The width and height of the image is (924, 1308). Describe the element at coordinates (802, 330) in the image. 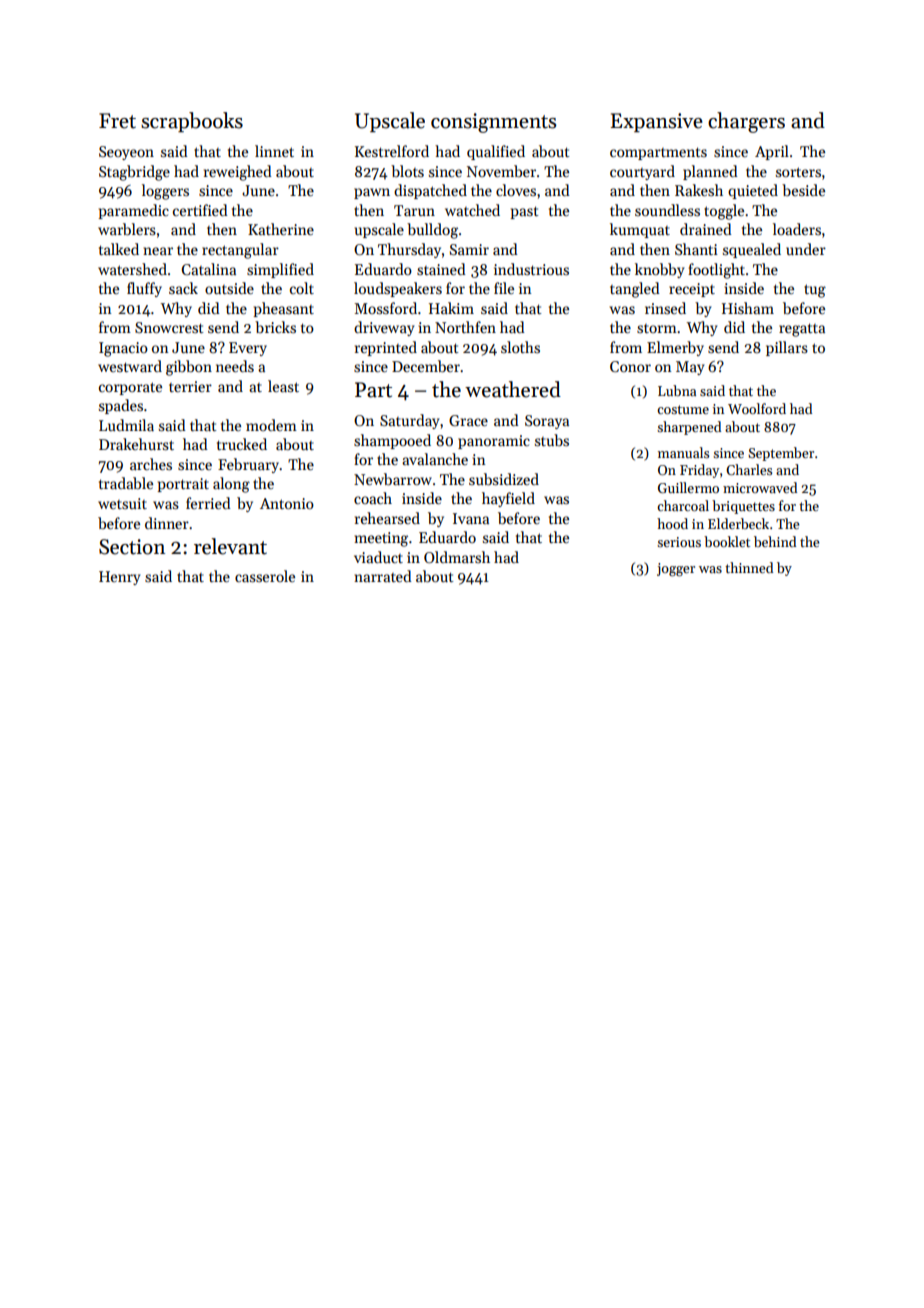

I see `regatta` at that location.
